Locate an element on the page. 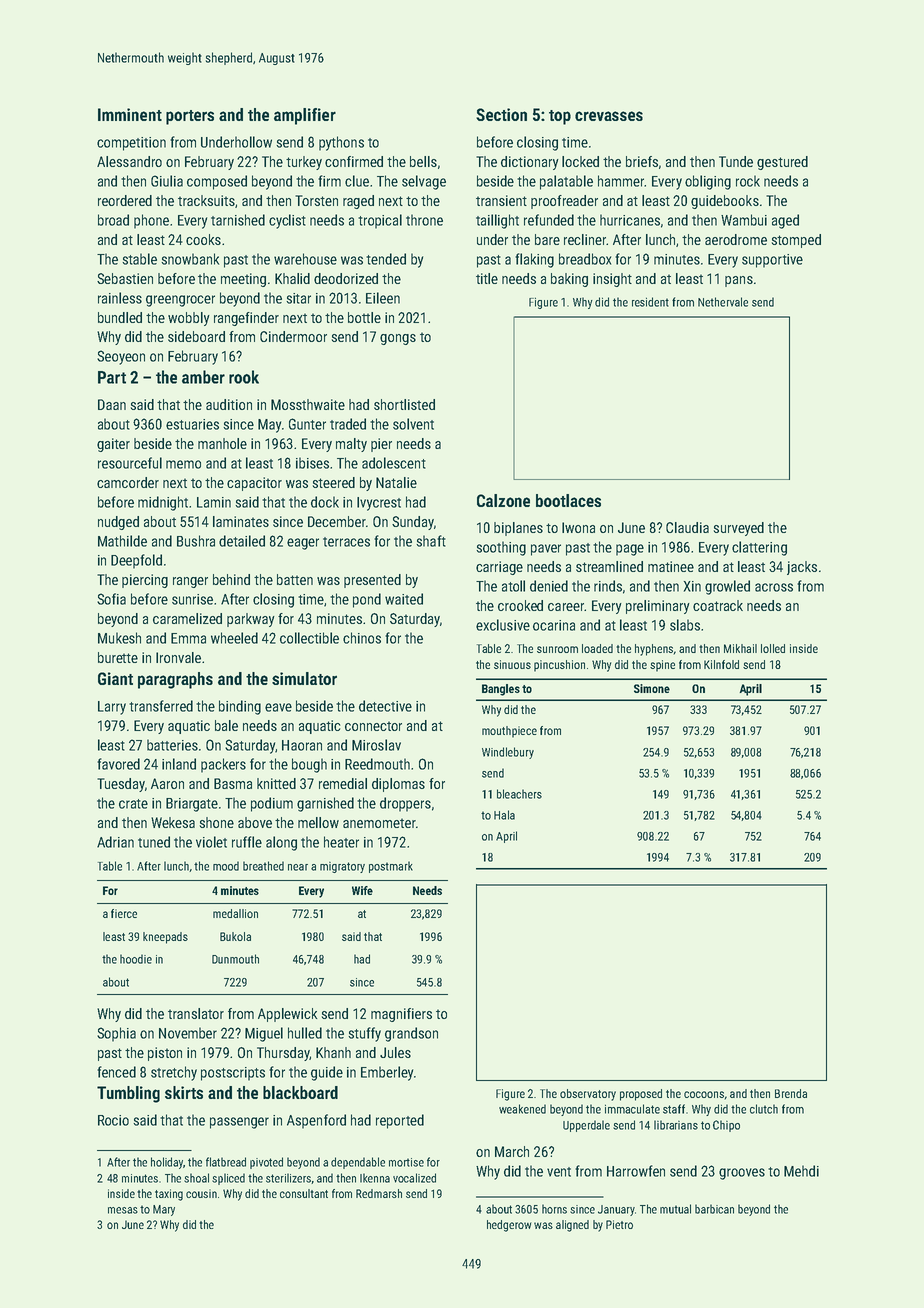 The width and height of the document is (924, 1308). Bushra is located at coordinates (196, 541).
